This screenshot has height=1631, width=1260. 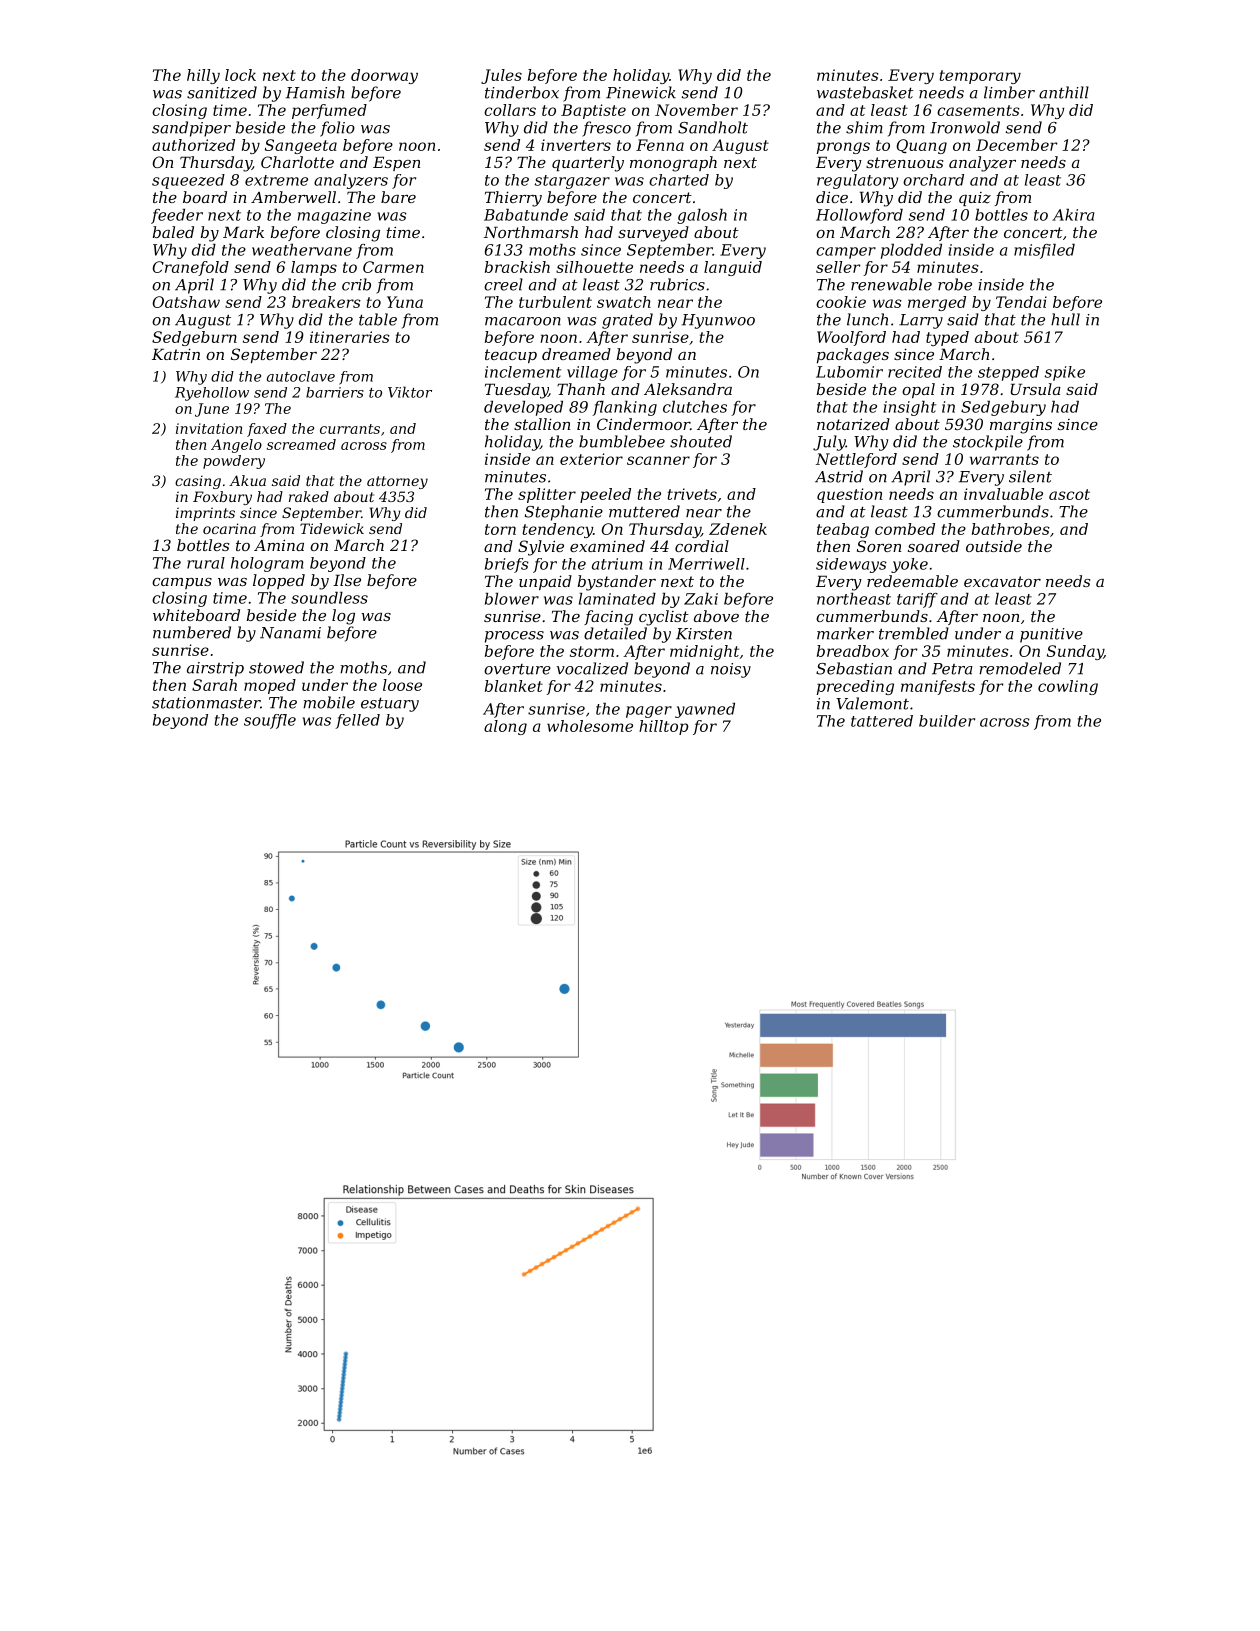 What do you see at coordinates (1068, 687) in the screenshot?
I see `cowling` at bounding box center [1068, 687].
